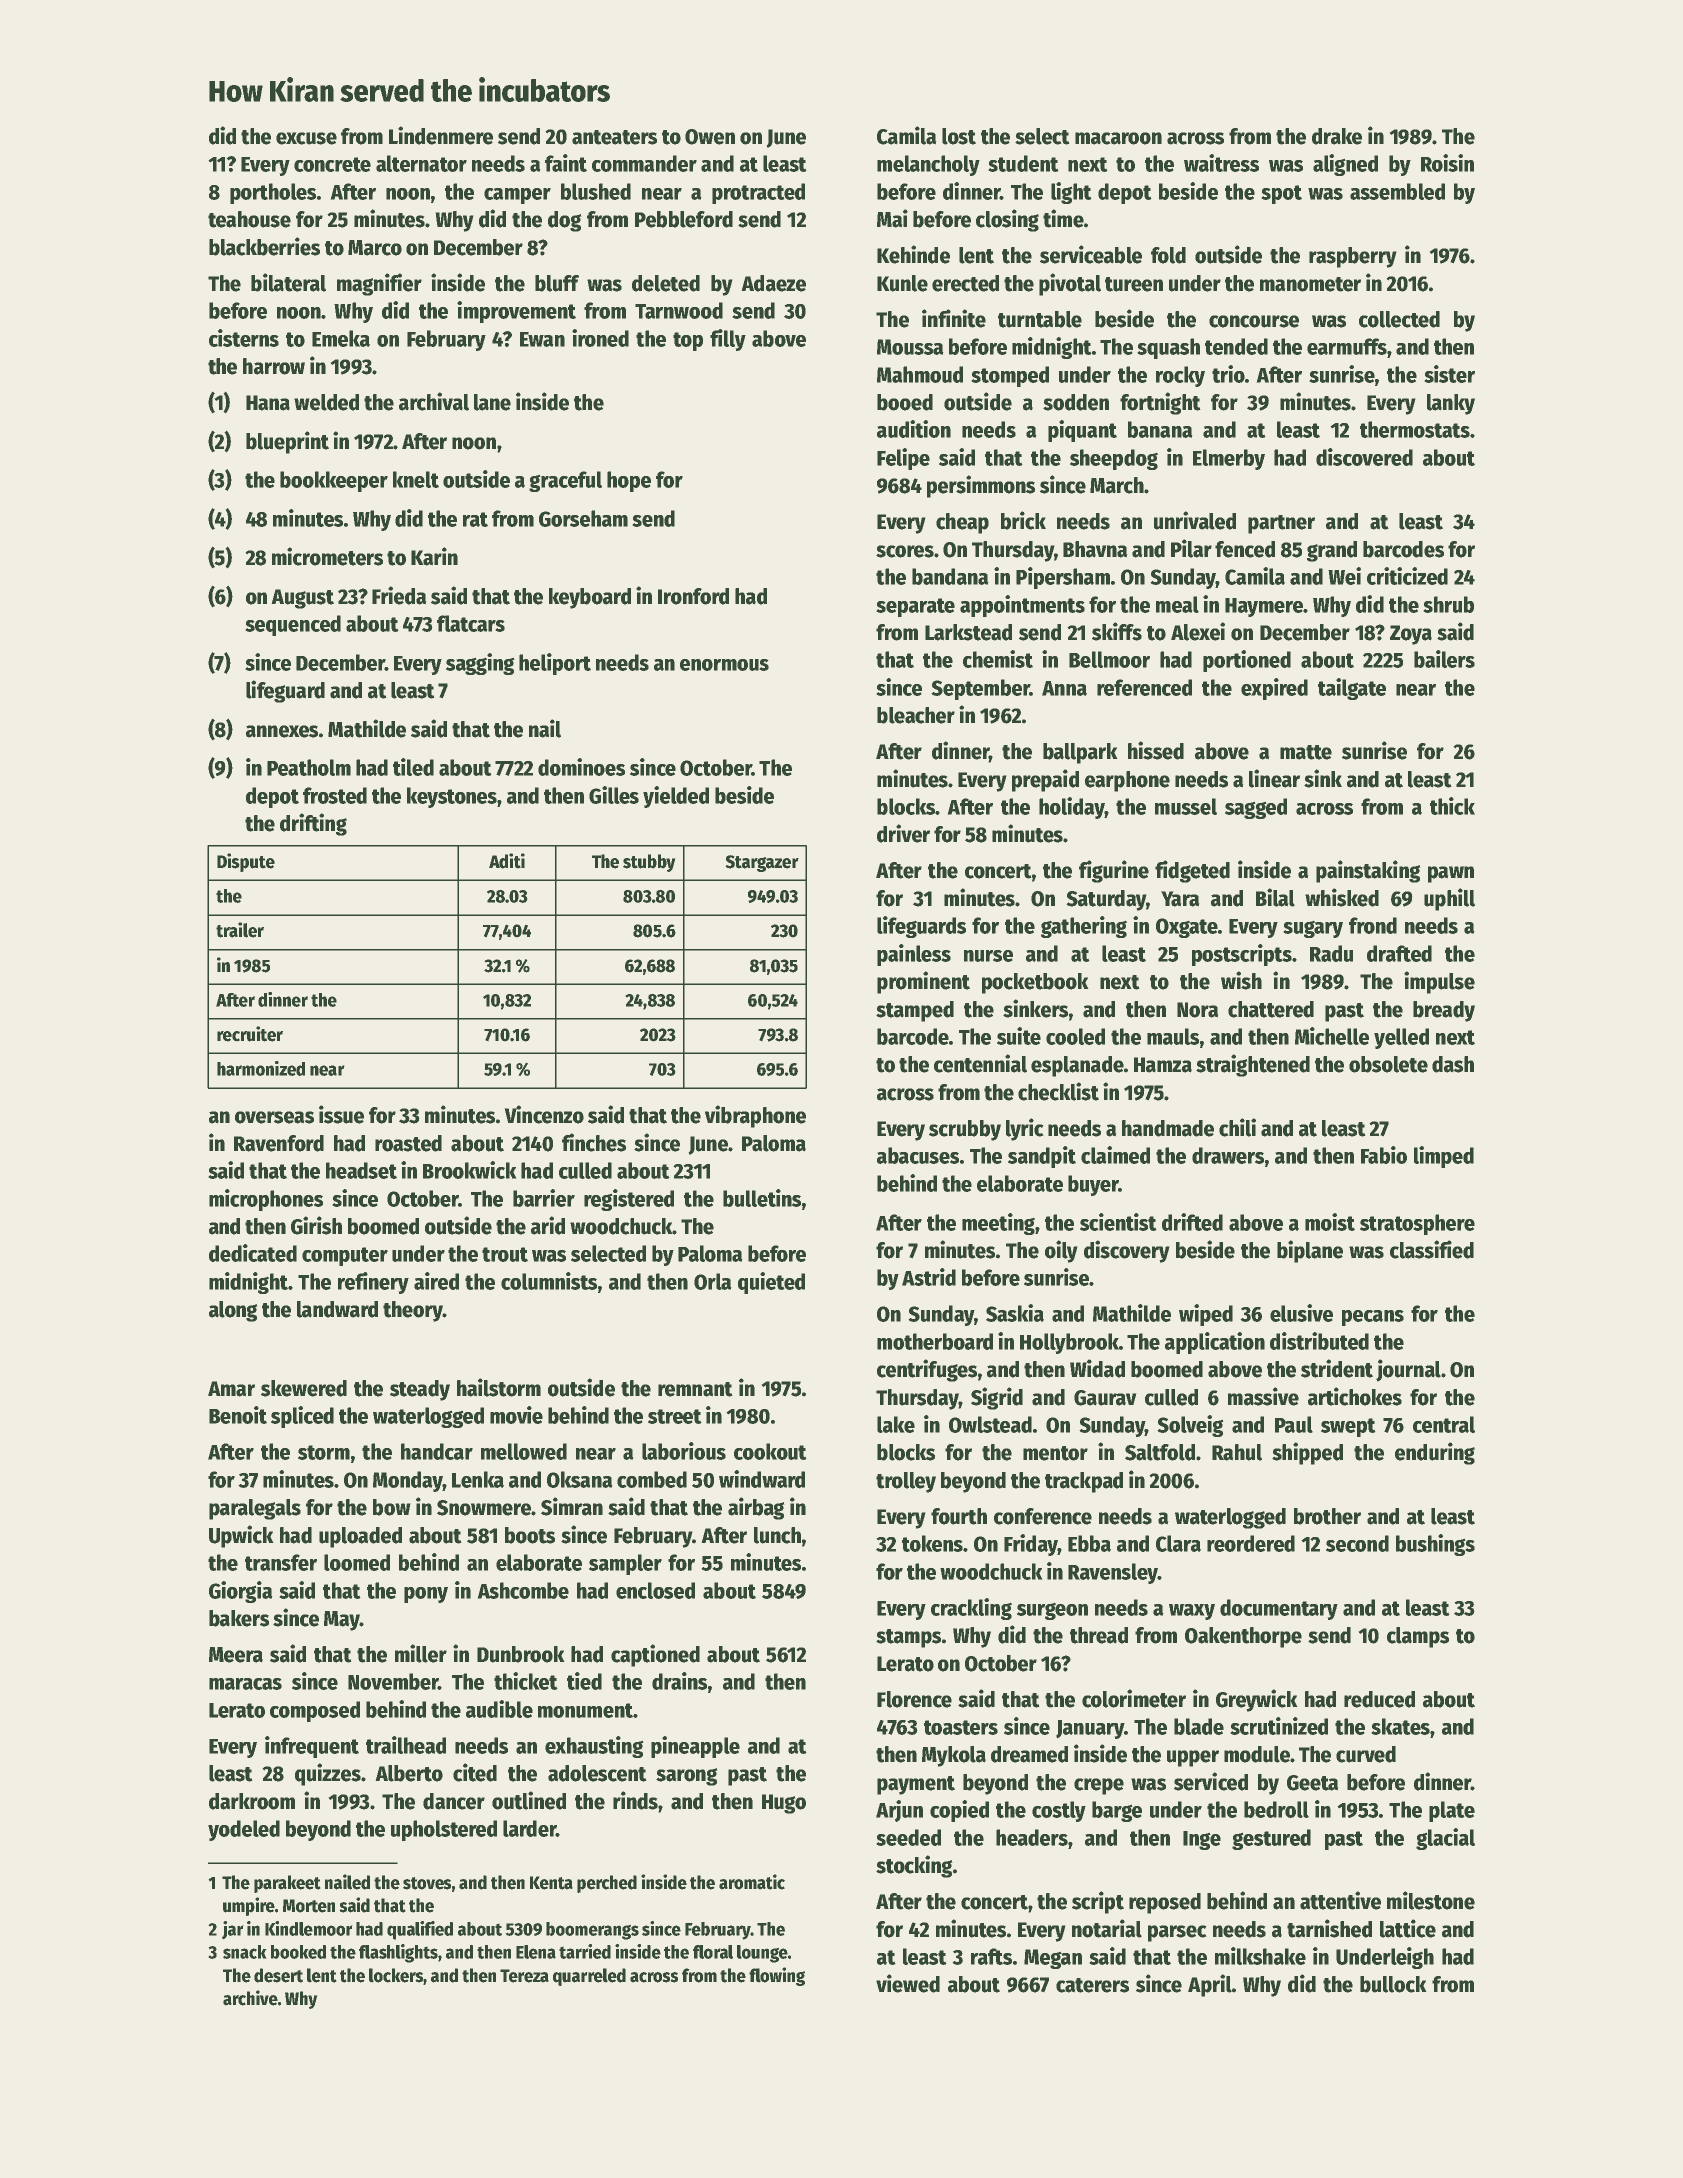  What do you see at coordinates (1256, 808) in the screenshot?
I see `sagged` at bounding box center [1256, 808].
